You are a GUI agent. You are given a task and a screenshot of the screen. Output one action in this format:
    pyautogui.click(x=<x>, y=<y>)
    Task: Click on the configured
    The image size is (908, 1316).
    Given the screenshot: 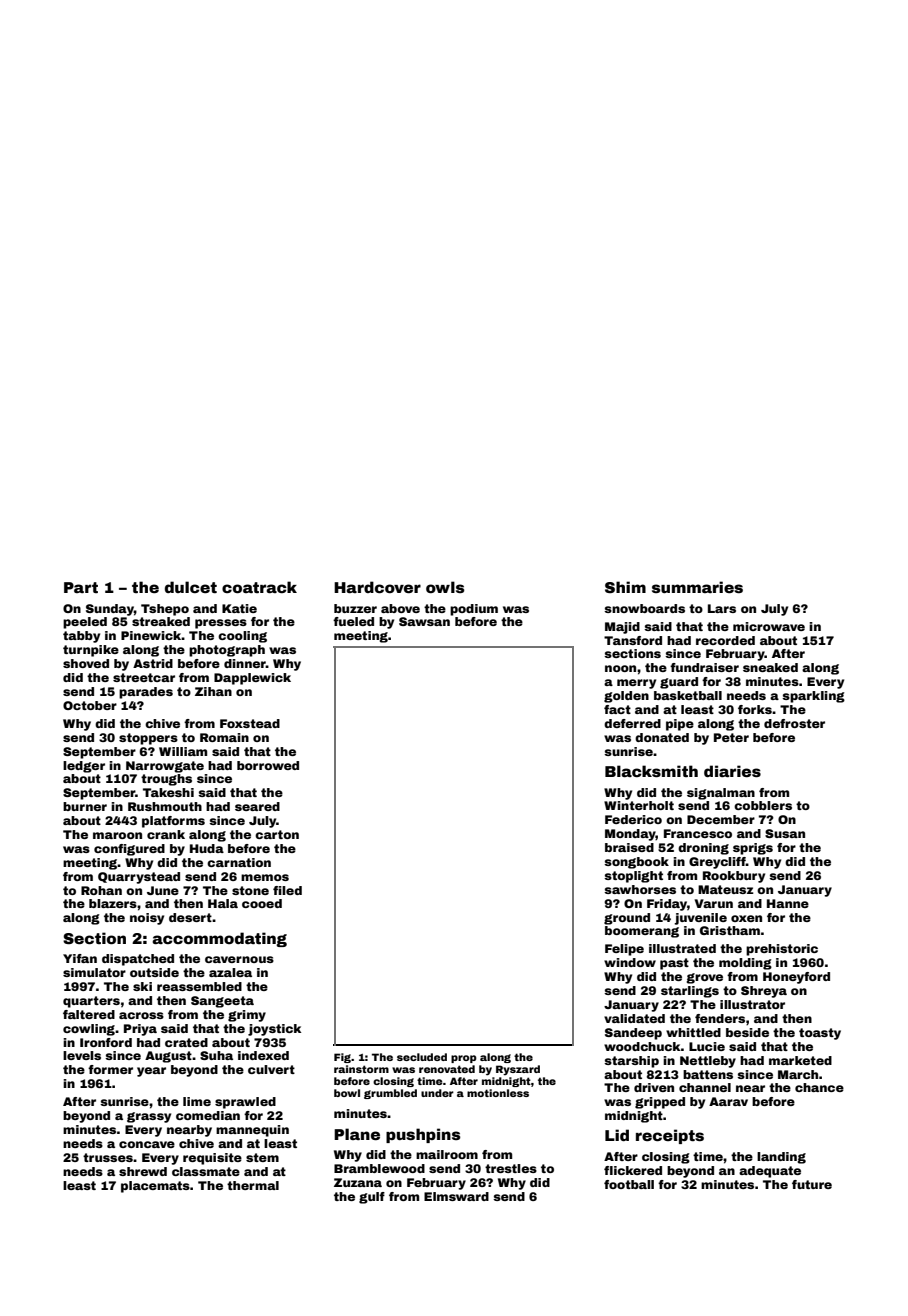 What is the action you would take?
    pyautogui.click(x=129, y=850)
